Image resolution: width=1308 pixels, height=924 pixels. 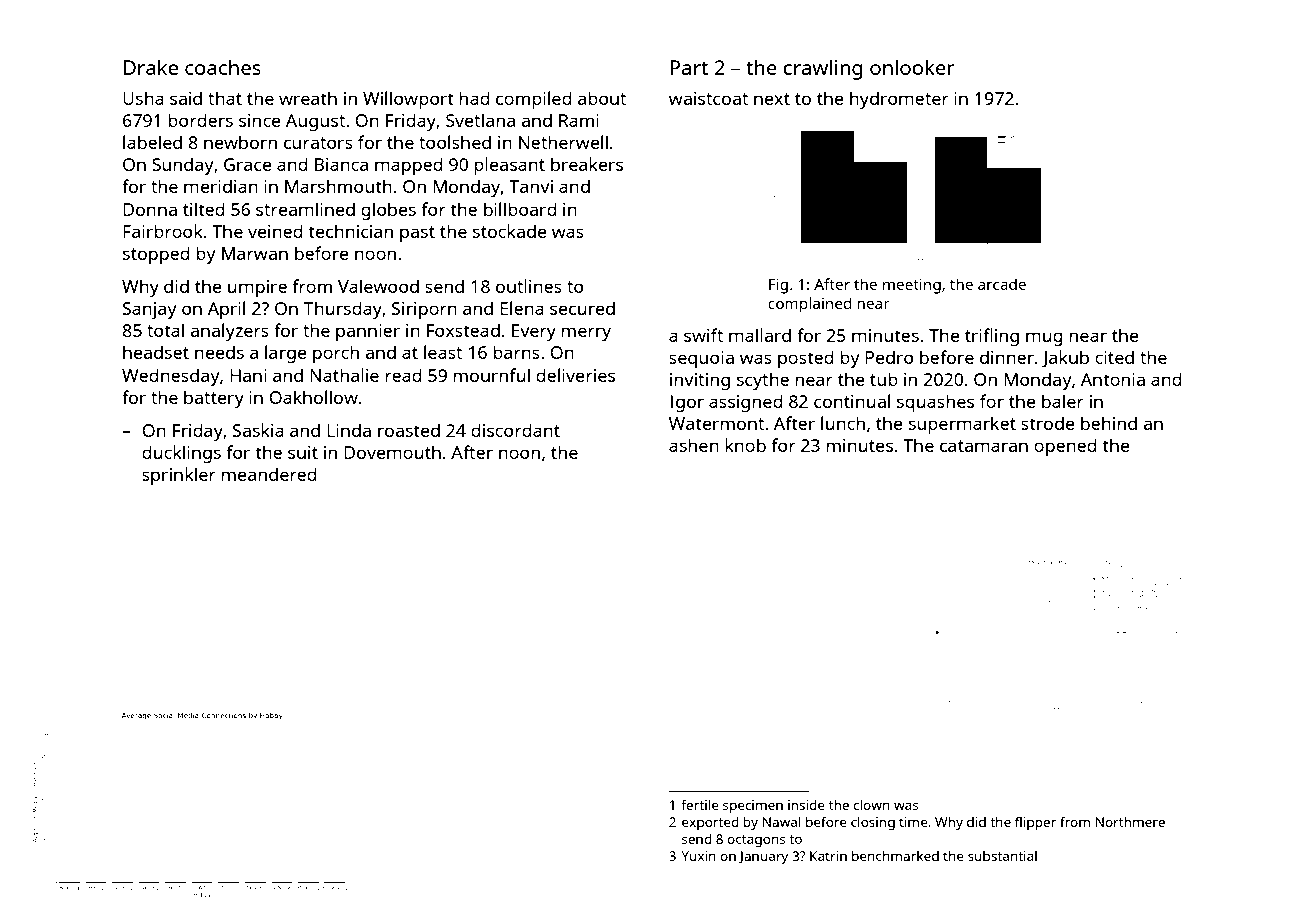 I want to click on suit, so click(x=303, y=452).
